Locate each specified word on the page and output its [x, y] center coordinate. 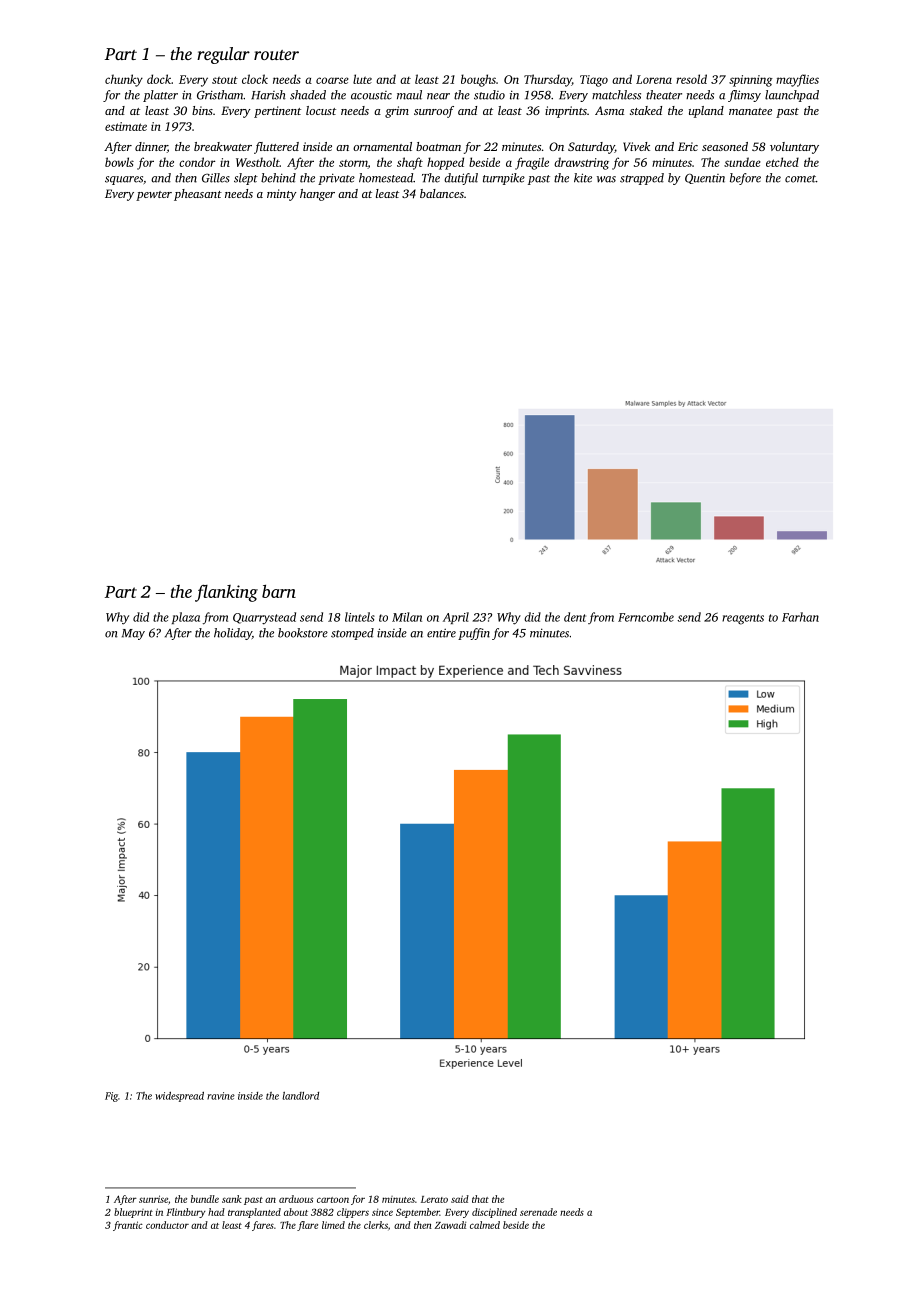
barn [279, 591]
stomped [352, 634]
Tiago [594, 81]
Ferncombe [646, 617]
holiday [233, 634]
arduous [296, 1199]
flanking [226, 593]
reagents [743, 619]
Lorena [654, 79]
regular [223, 55]
